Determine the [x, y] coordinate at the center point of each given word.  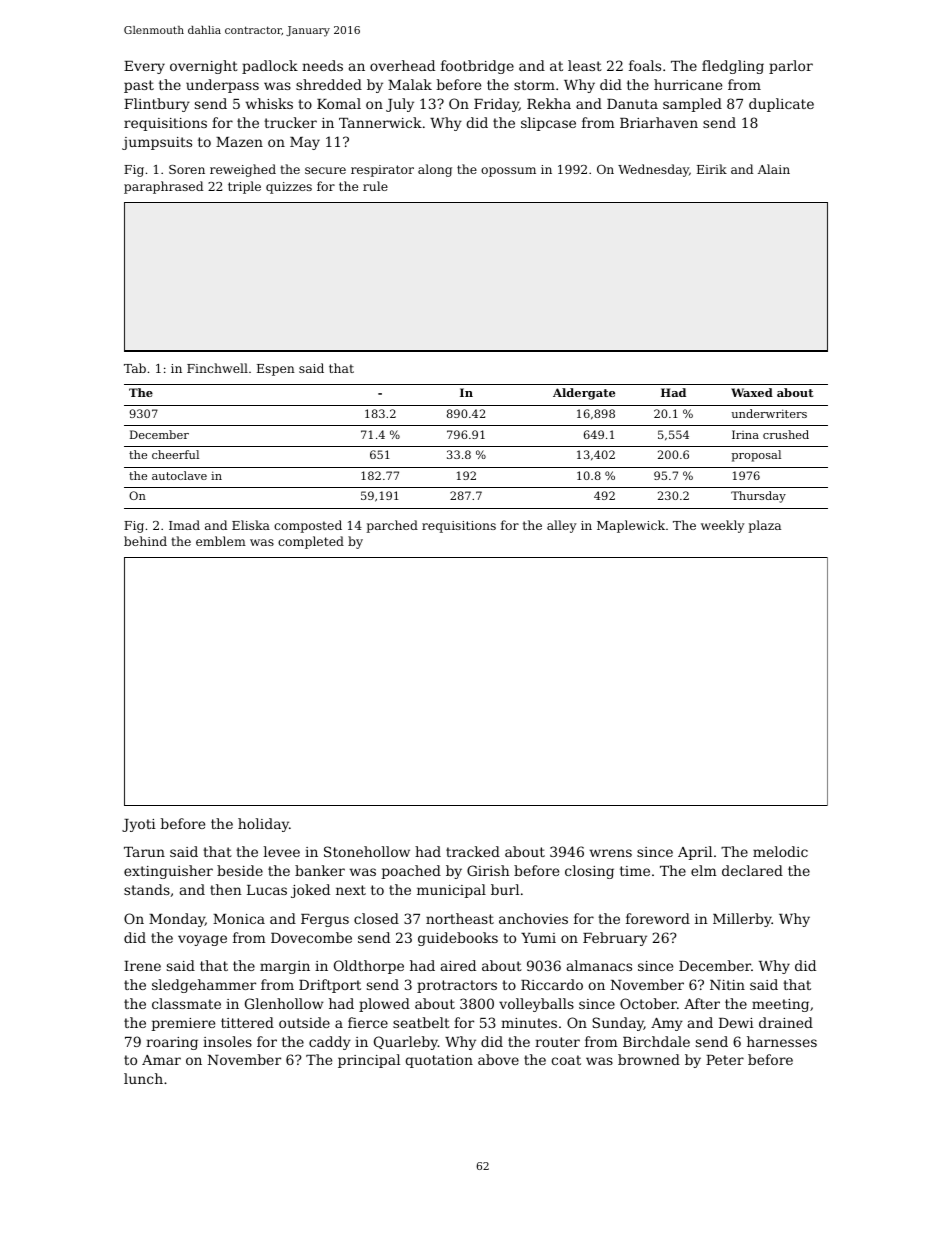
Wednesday [653, 170]
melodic [780, 851]
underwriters [769, 413]
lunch [143, 1078]
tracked [473, 851]
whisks [269, 103]
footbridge [477, 67]
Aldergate [584, 394]
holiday [263, 825]
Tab [135, 368]
